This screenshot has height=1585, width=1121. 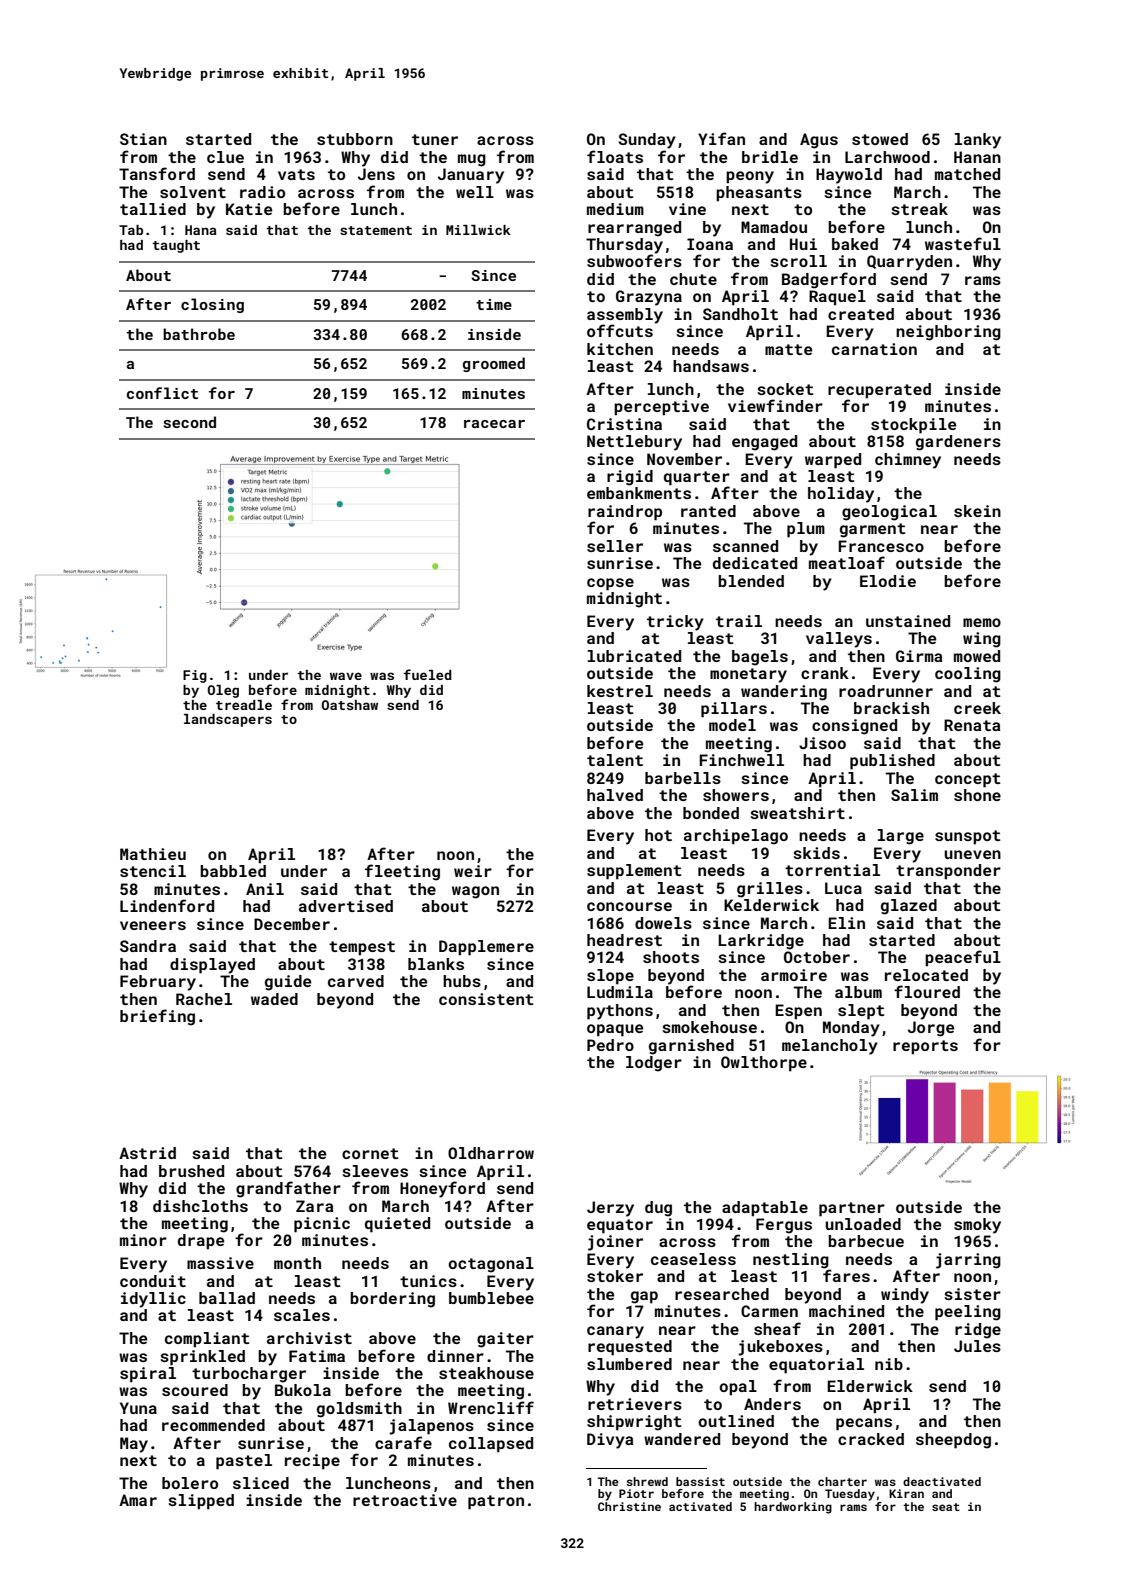 I want to click on Cristina, so click(x=624, y=424).
